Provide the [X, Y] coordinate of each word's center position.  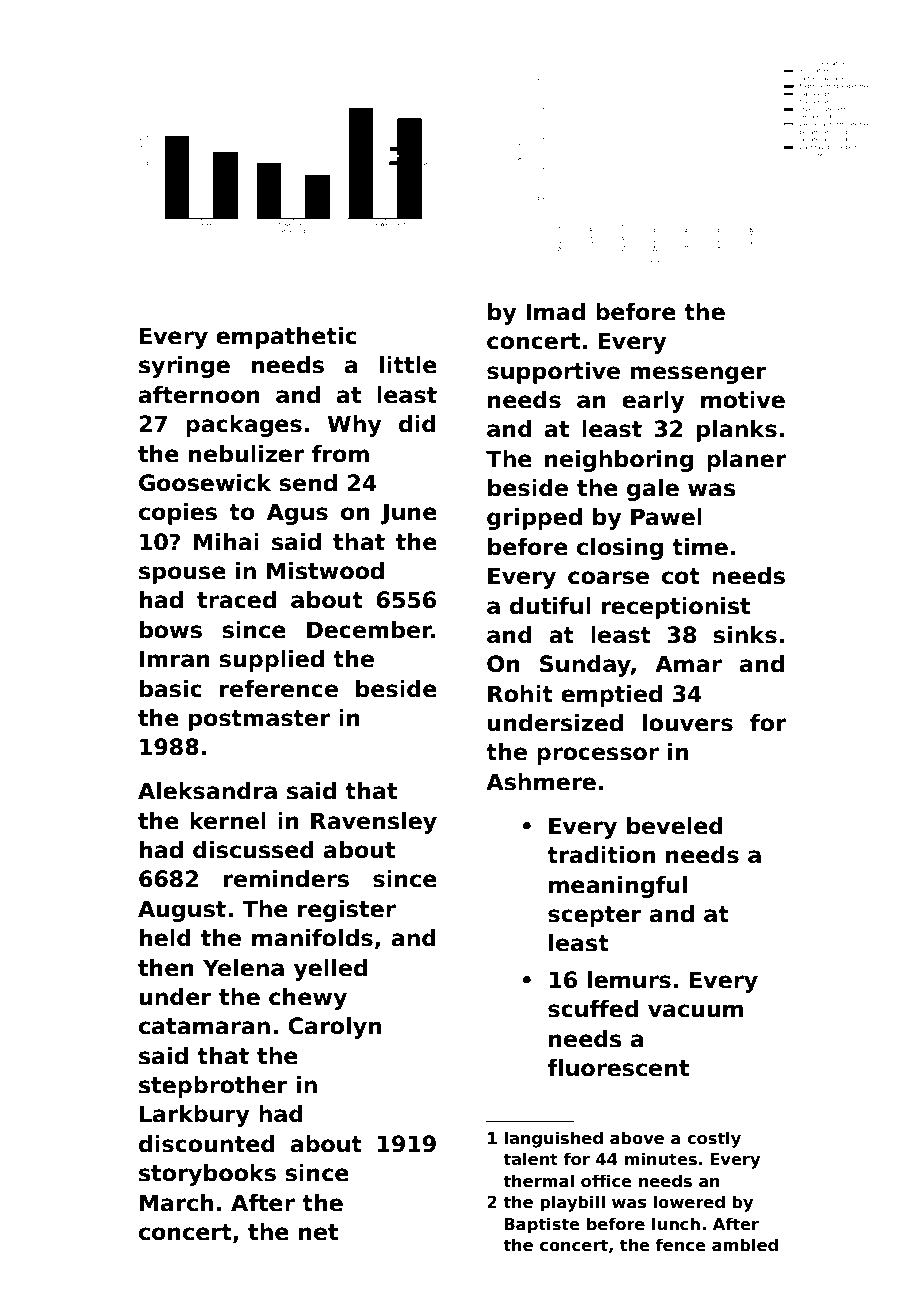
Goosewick [205, 483]
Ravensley [374, 823]
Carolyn [334, 1028]
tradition [601, 855]
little [408, 365]
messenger [699, 375]
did [417, 424]
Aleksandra [207, 791]
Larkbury [194, 1116]
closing [620, 549]
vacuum [695, 1011]
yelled [330, 970]
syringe [184, 367]
